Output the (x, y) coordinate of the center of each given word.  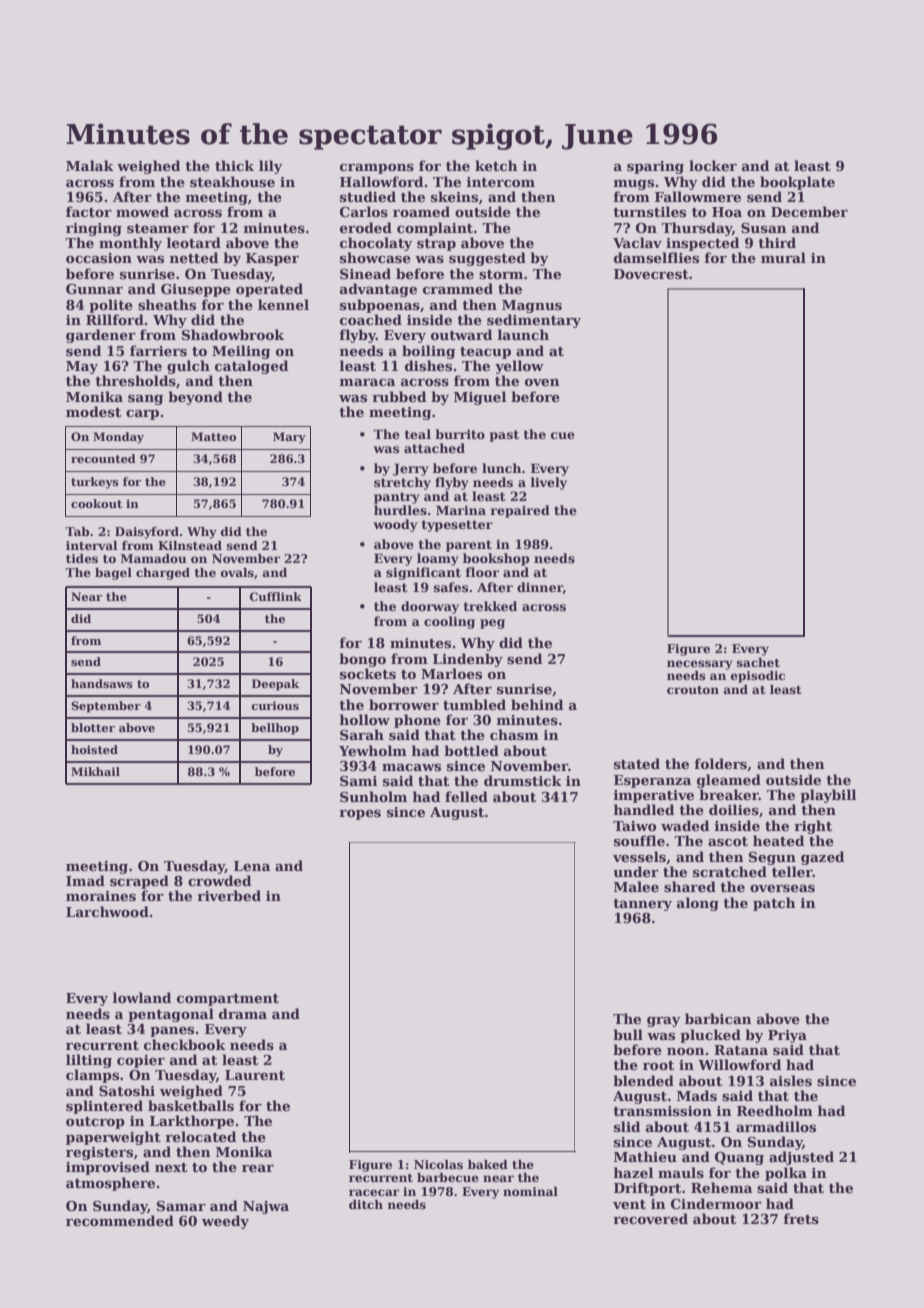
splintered (104, 1107)
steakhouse (232, 181)
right (813, 827)
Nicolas (438, 1164)
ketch (496, 165)
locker (713, 165)
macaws (411, 767)
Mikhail (95, 771)
